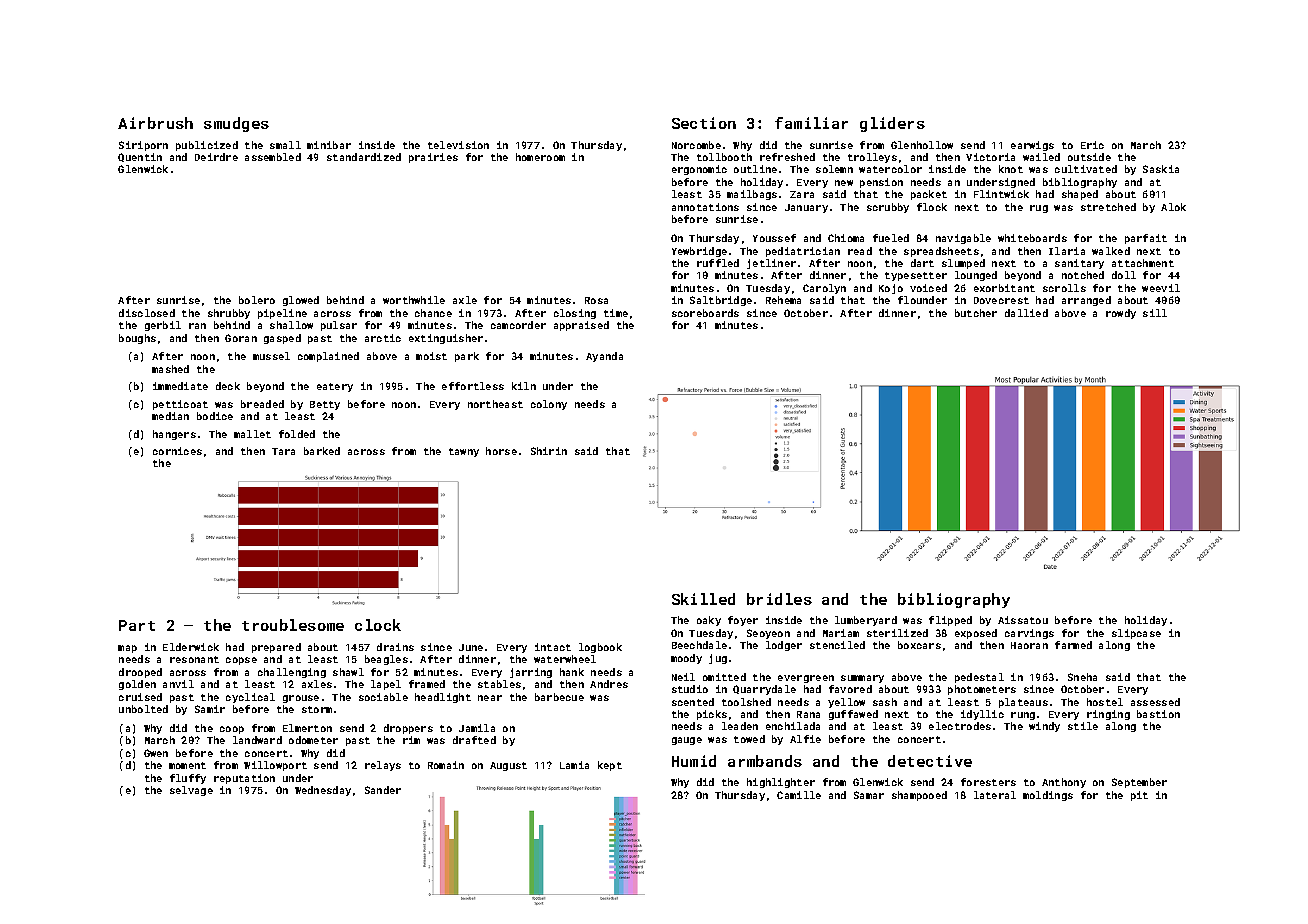  I want to click on Camille, so click(799, 795).
